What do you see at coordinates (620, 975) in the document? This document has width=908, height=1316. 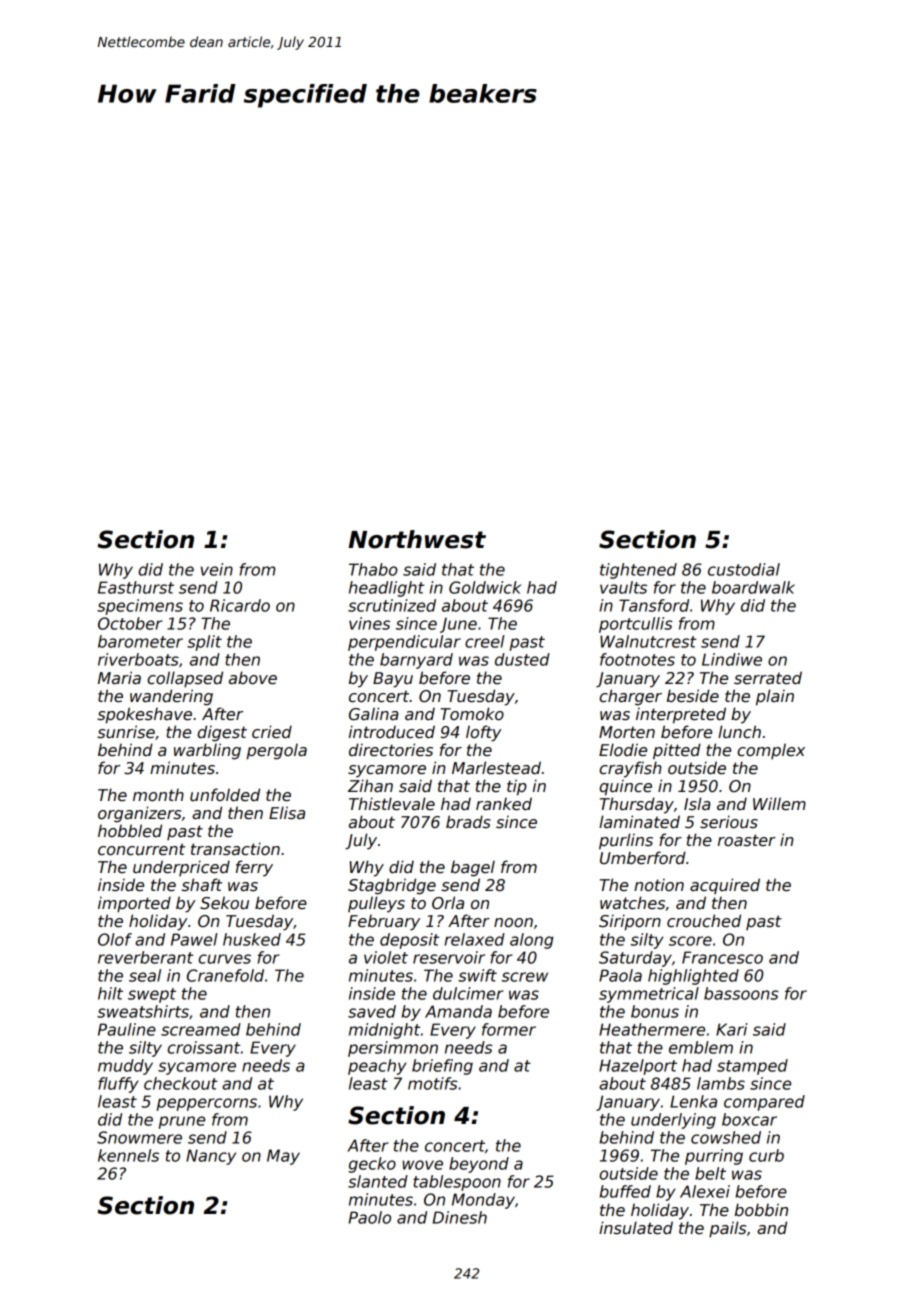 I see `Paola` at bounding box center [620, 975].
